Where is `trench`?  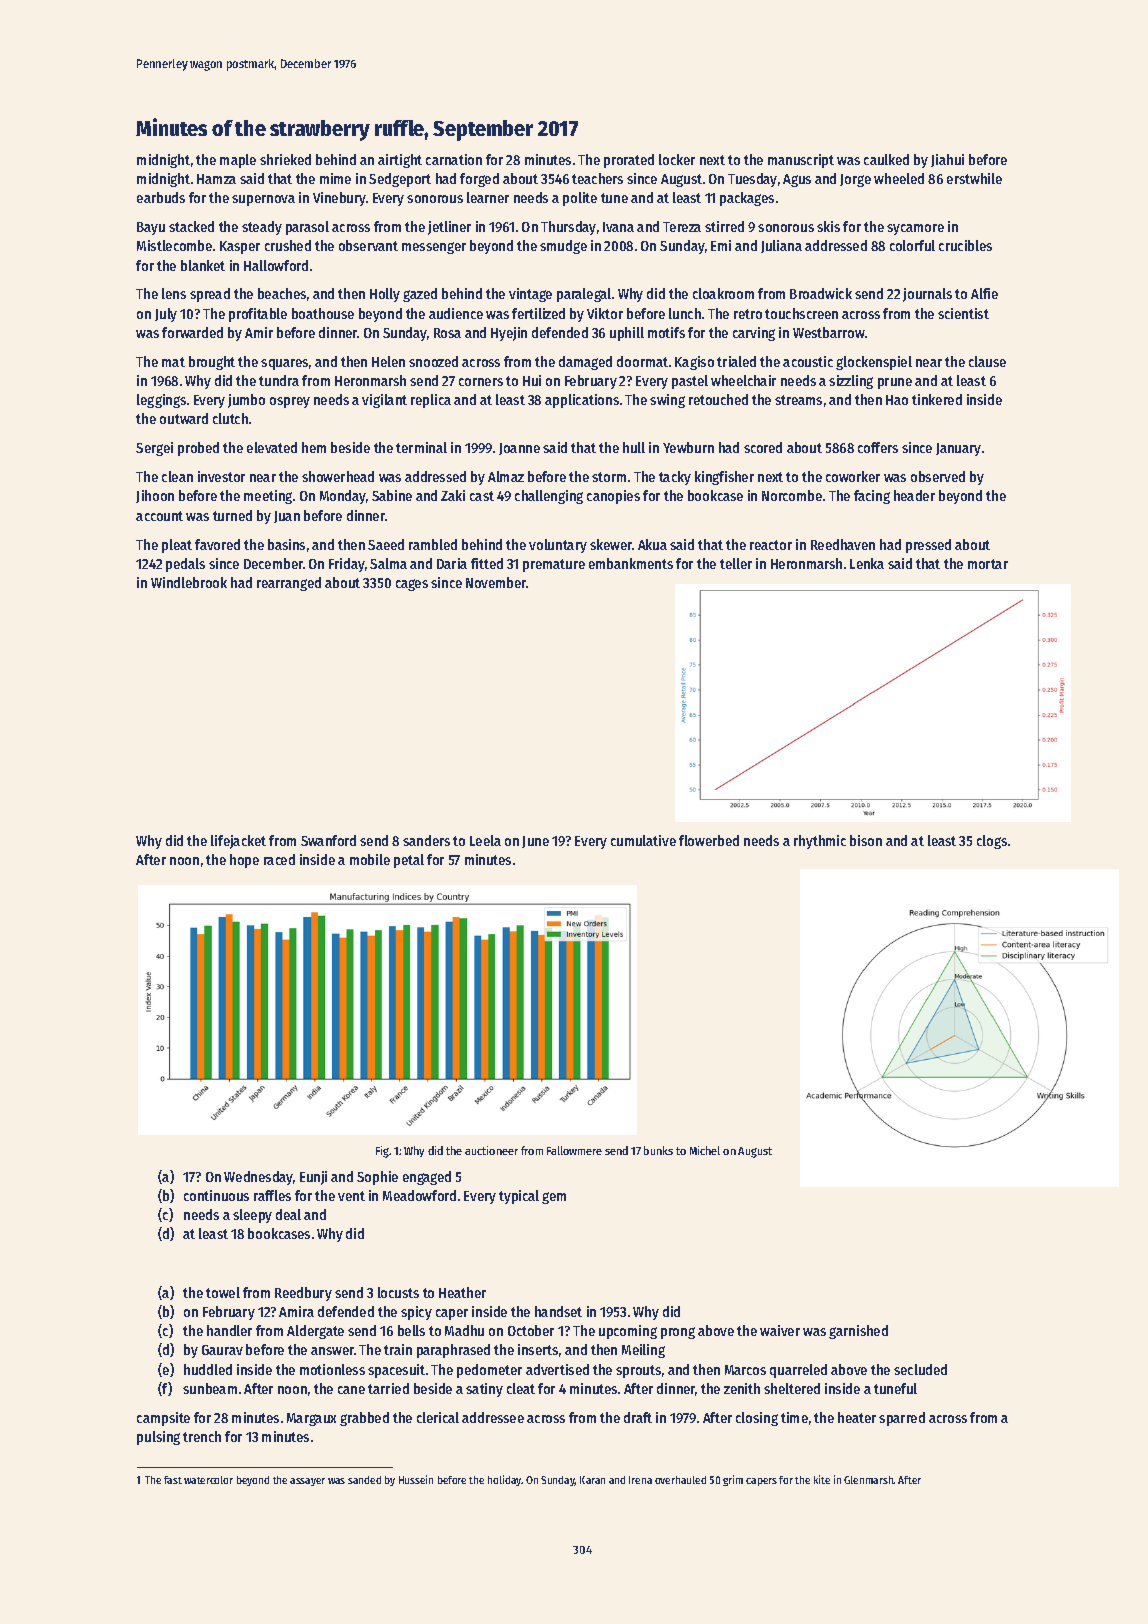 trench is located at coordinates (202, 1436).
